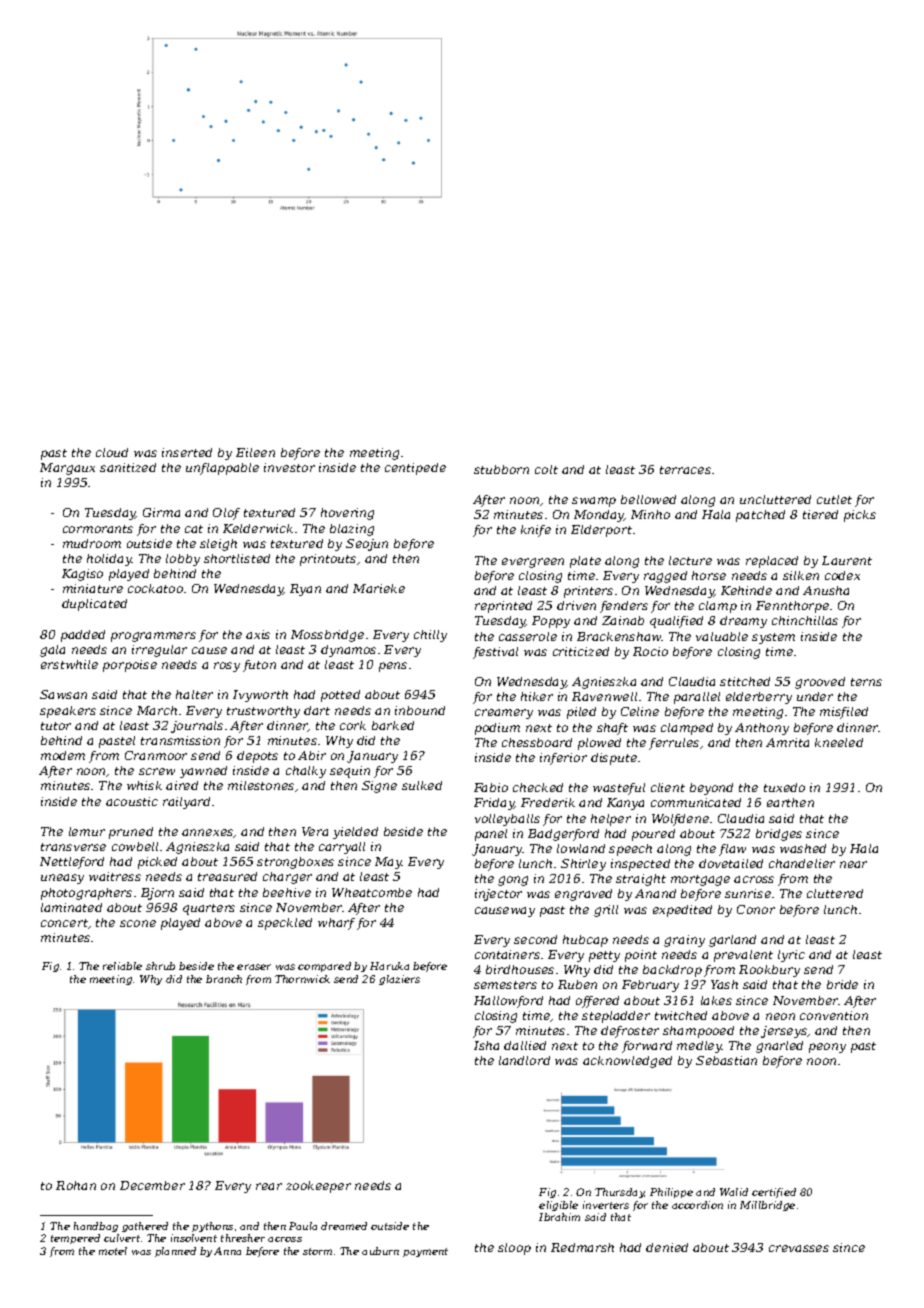  I want to click on bride, so click(842, 984).
